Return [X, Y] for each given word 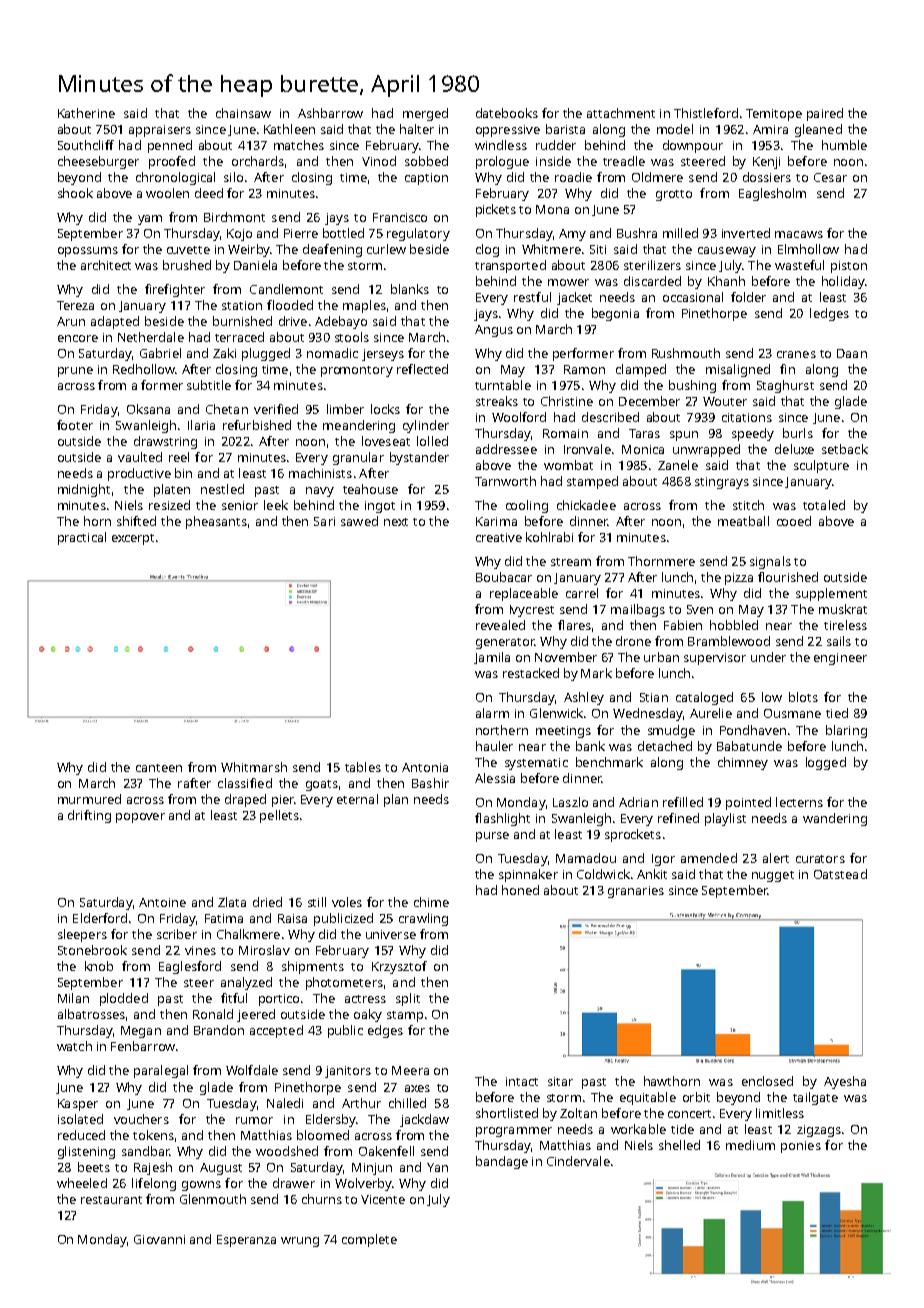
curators [820, 859]
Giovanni [159, 1239]
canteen [159, 768]
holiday [843, 282]
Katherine [86, 113]
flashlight [502, 819]
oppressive [508, 131]
